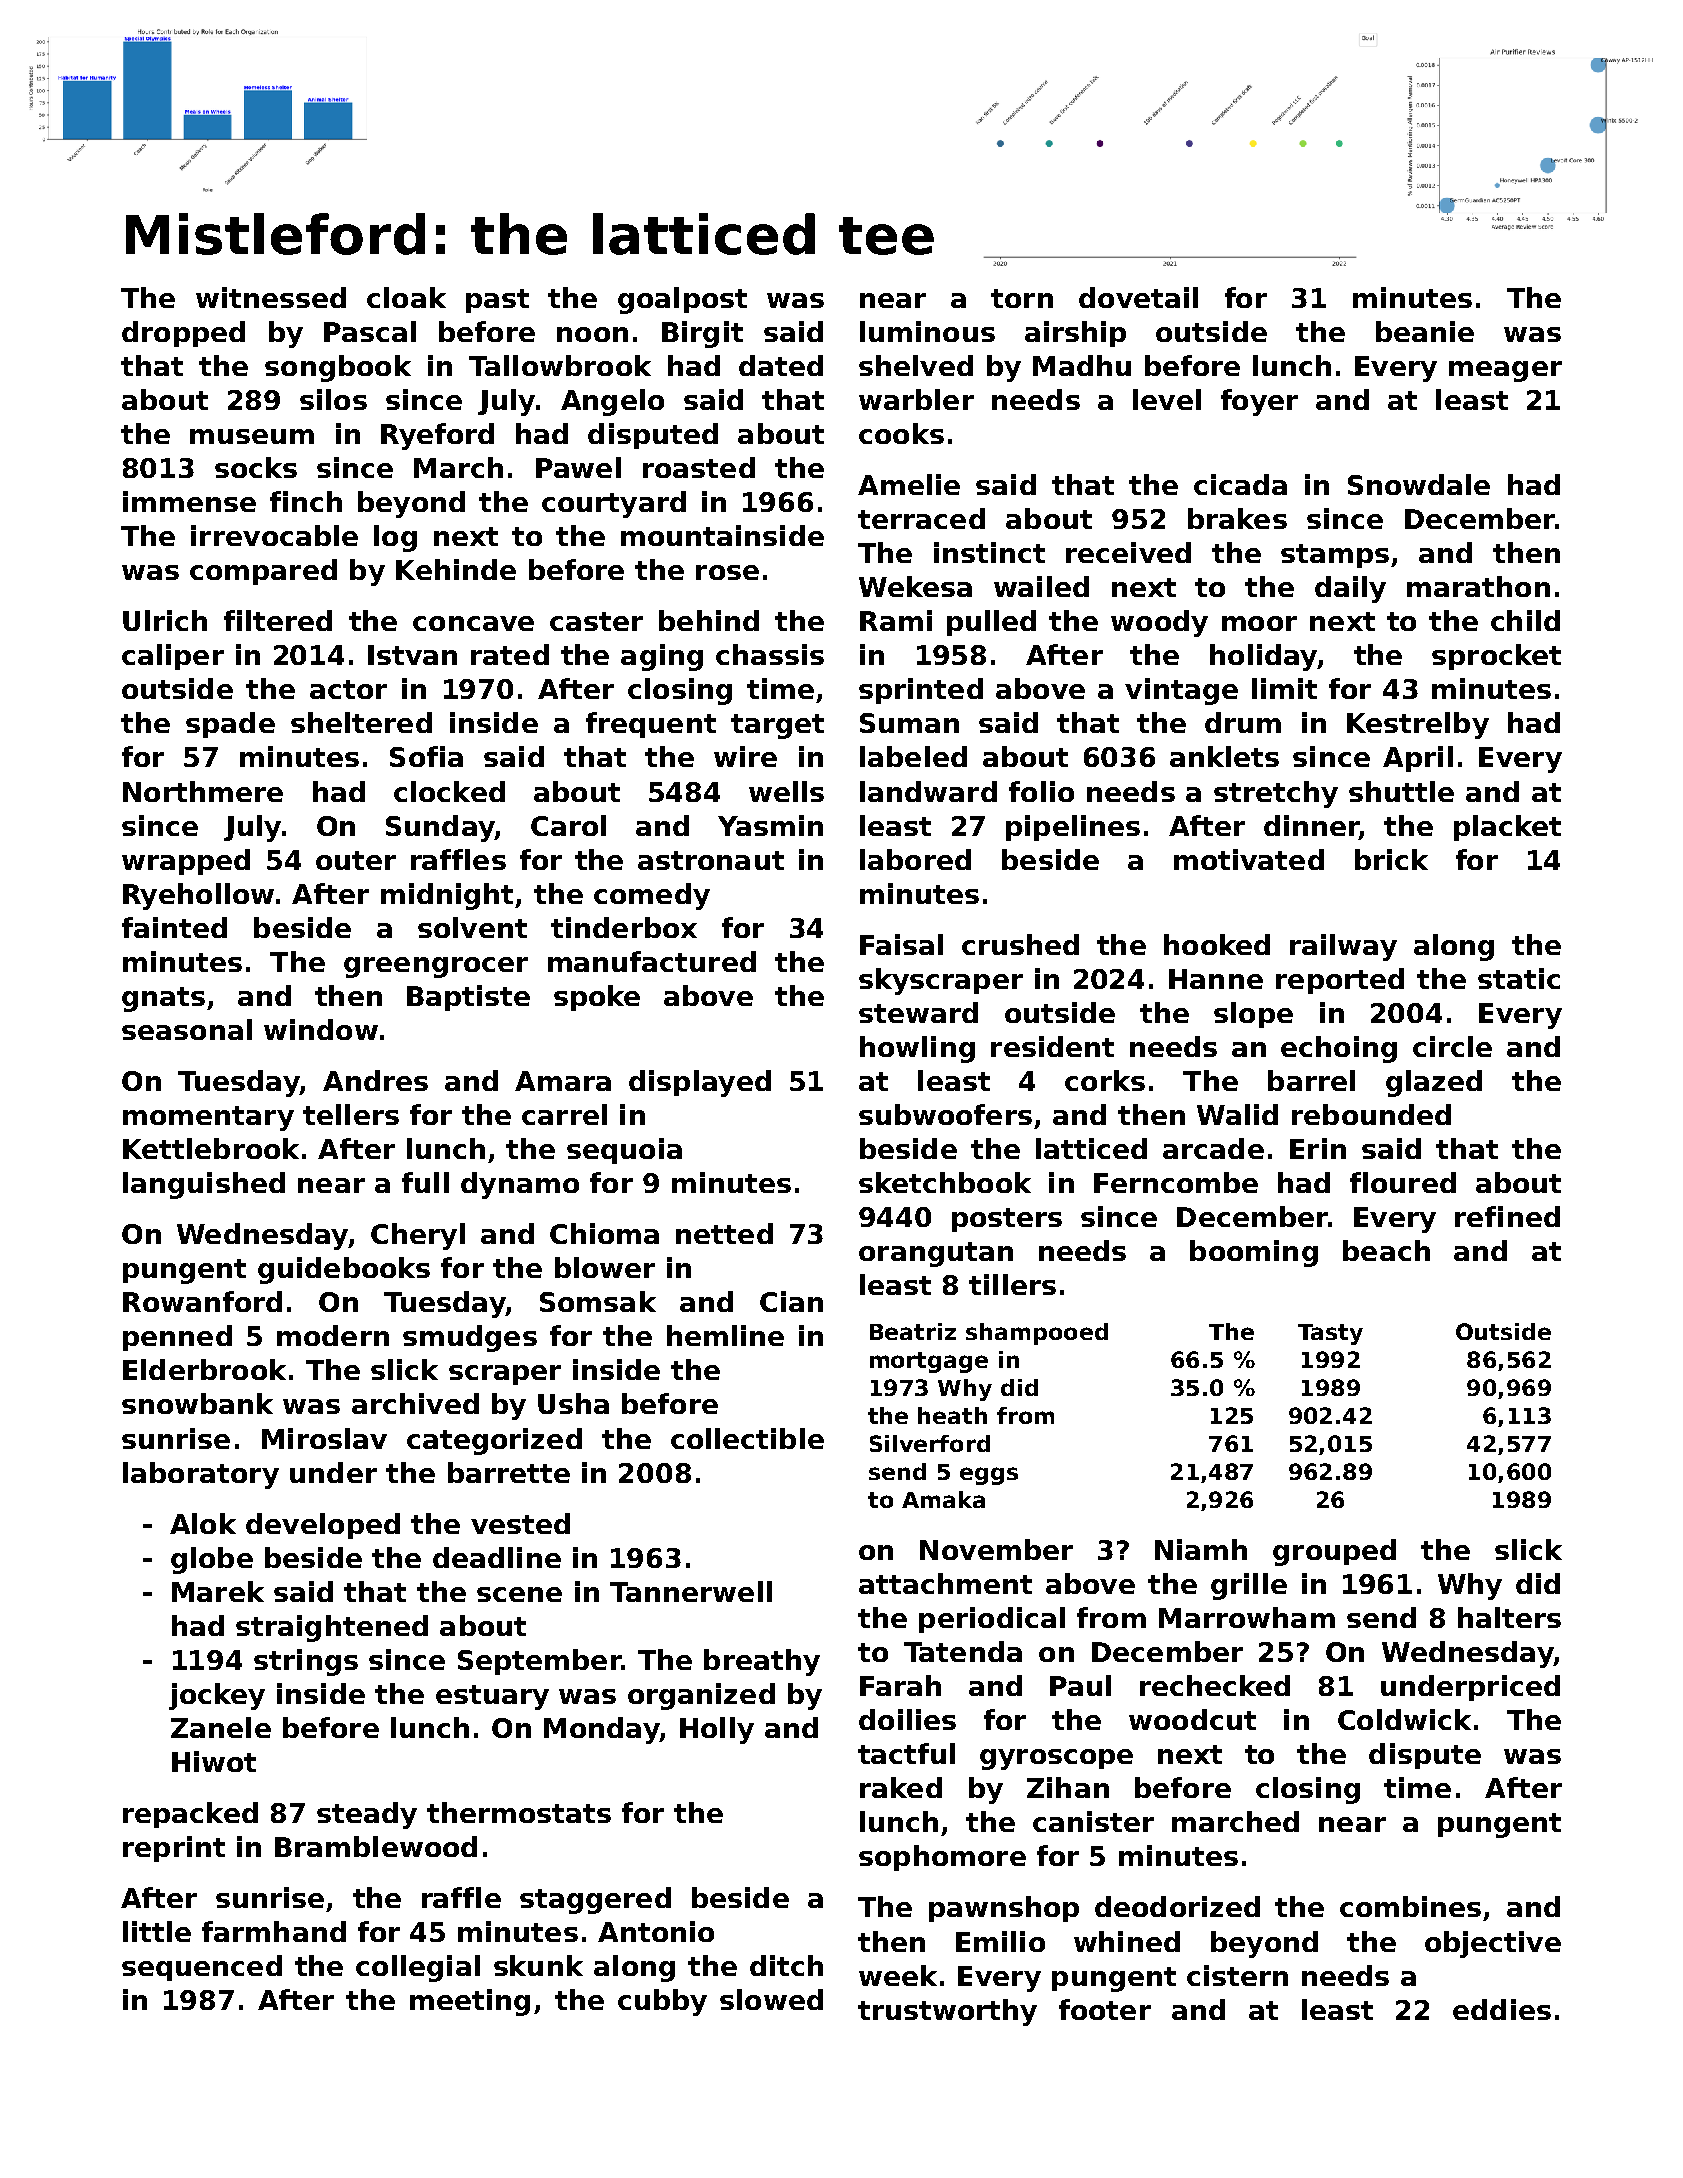  I want to click on beanie, so click(1425, 331).
